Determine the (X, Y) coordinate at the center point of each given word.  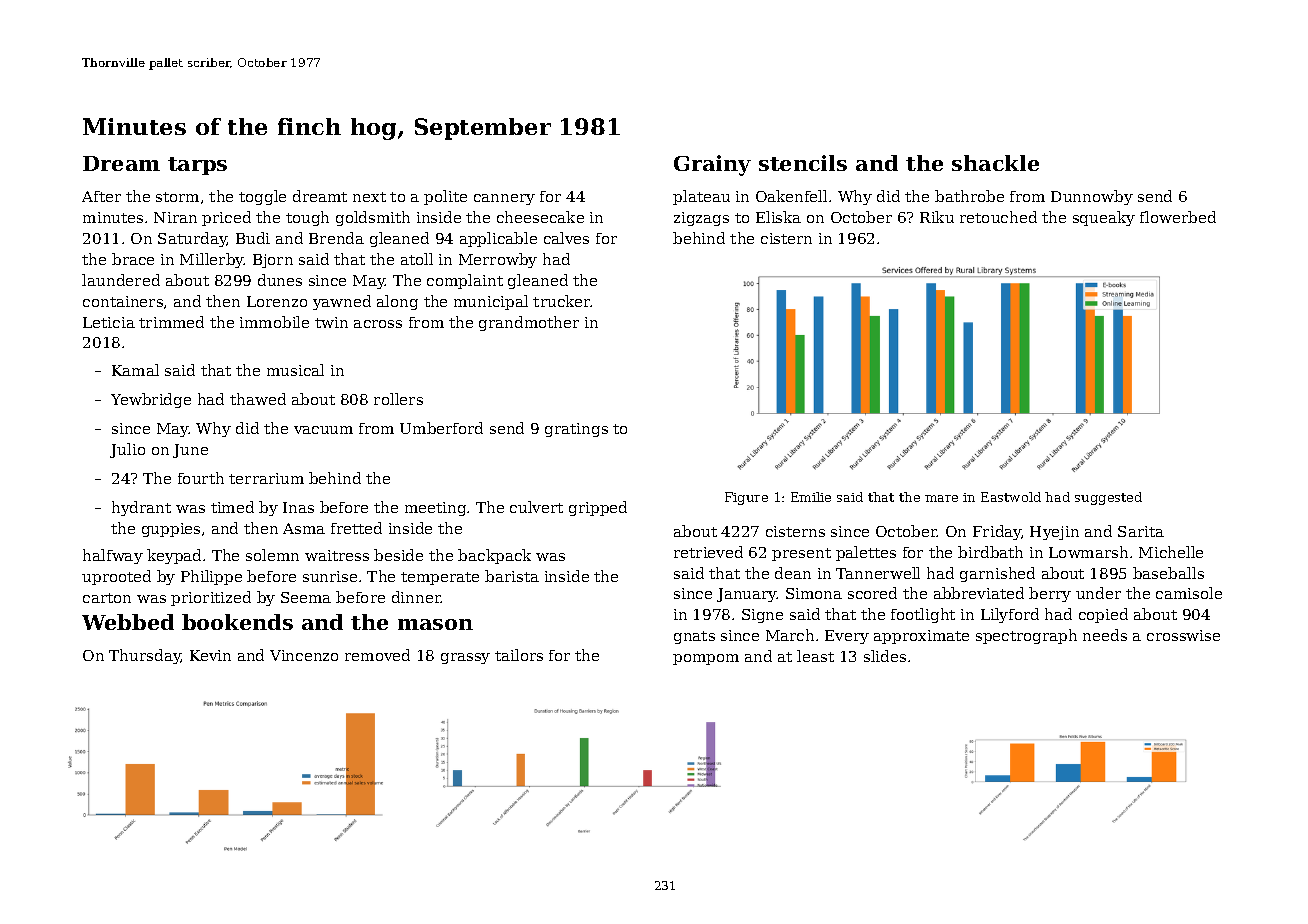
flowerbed (1178, 217)
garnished (997, 574)
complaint (465, 281)
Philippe (211, 577)
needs (1105, 635)
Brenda (336, 238)
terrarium (266, 478)
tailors (519, 655)
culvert (536, 507)
